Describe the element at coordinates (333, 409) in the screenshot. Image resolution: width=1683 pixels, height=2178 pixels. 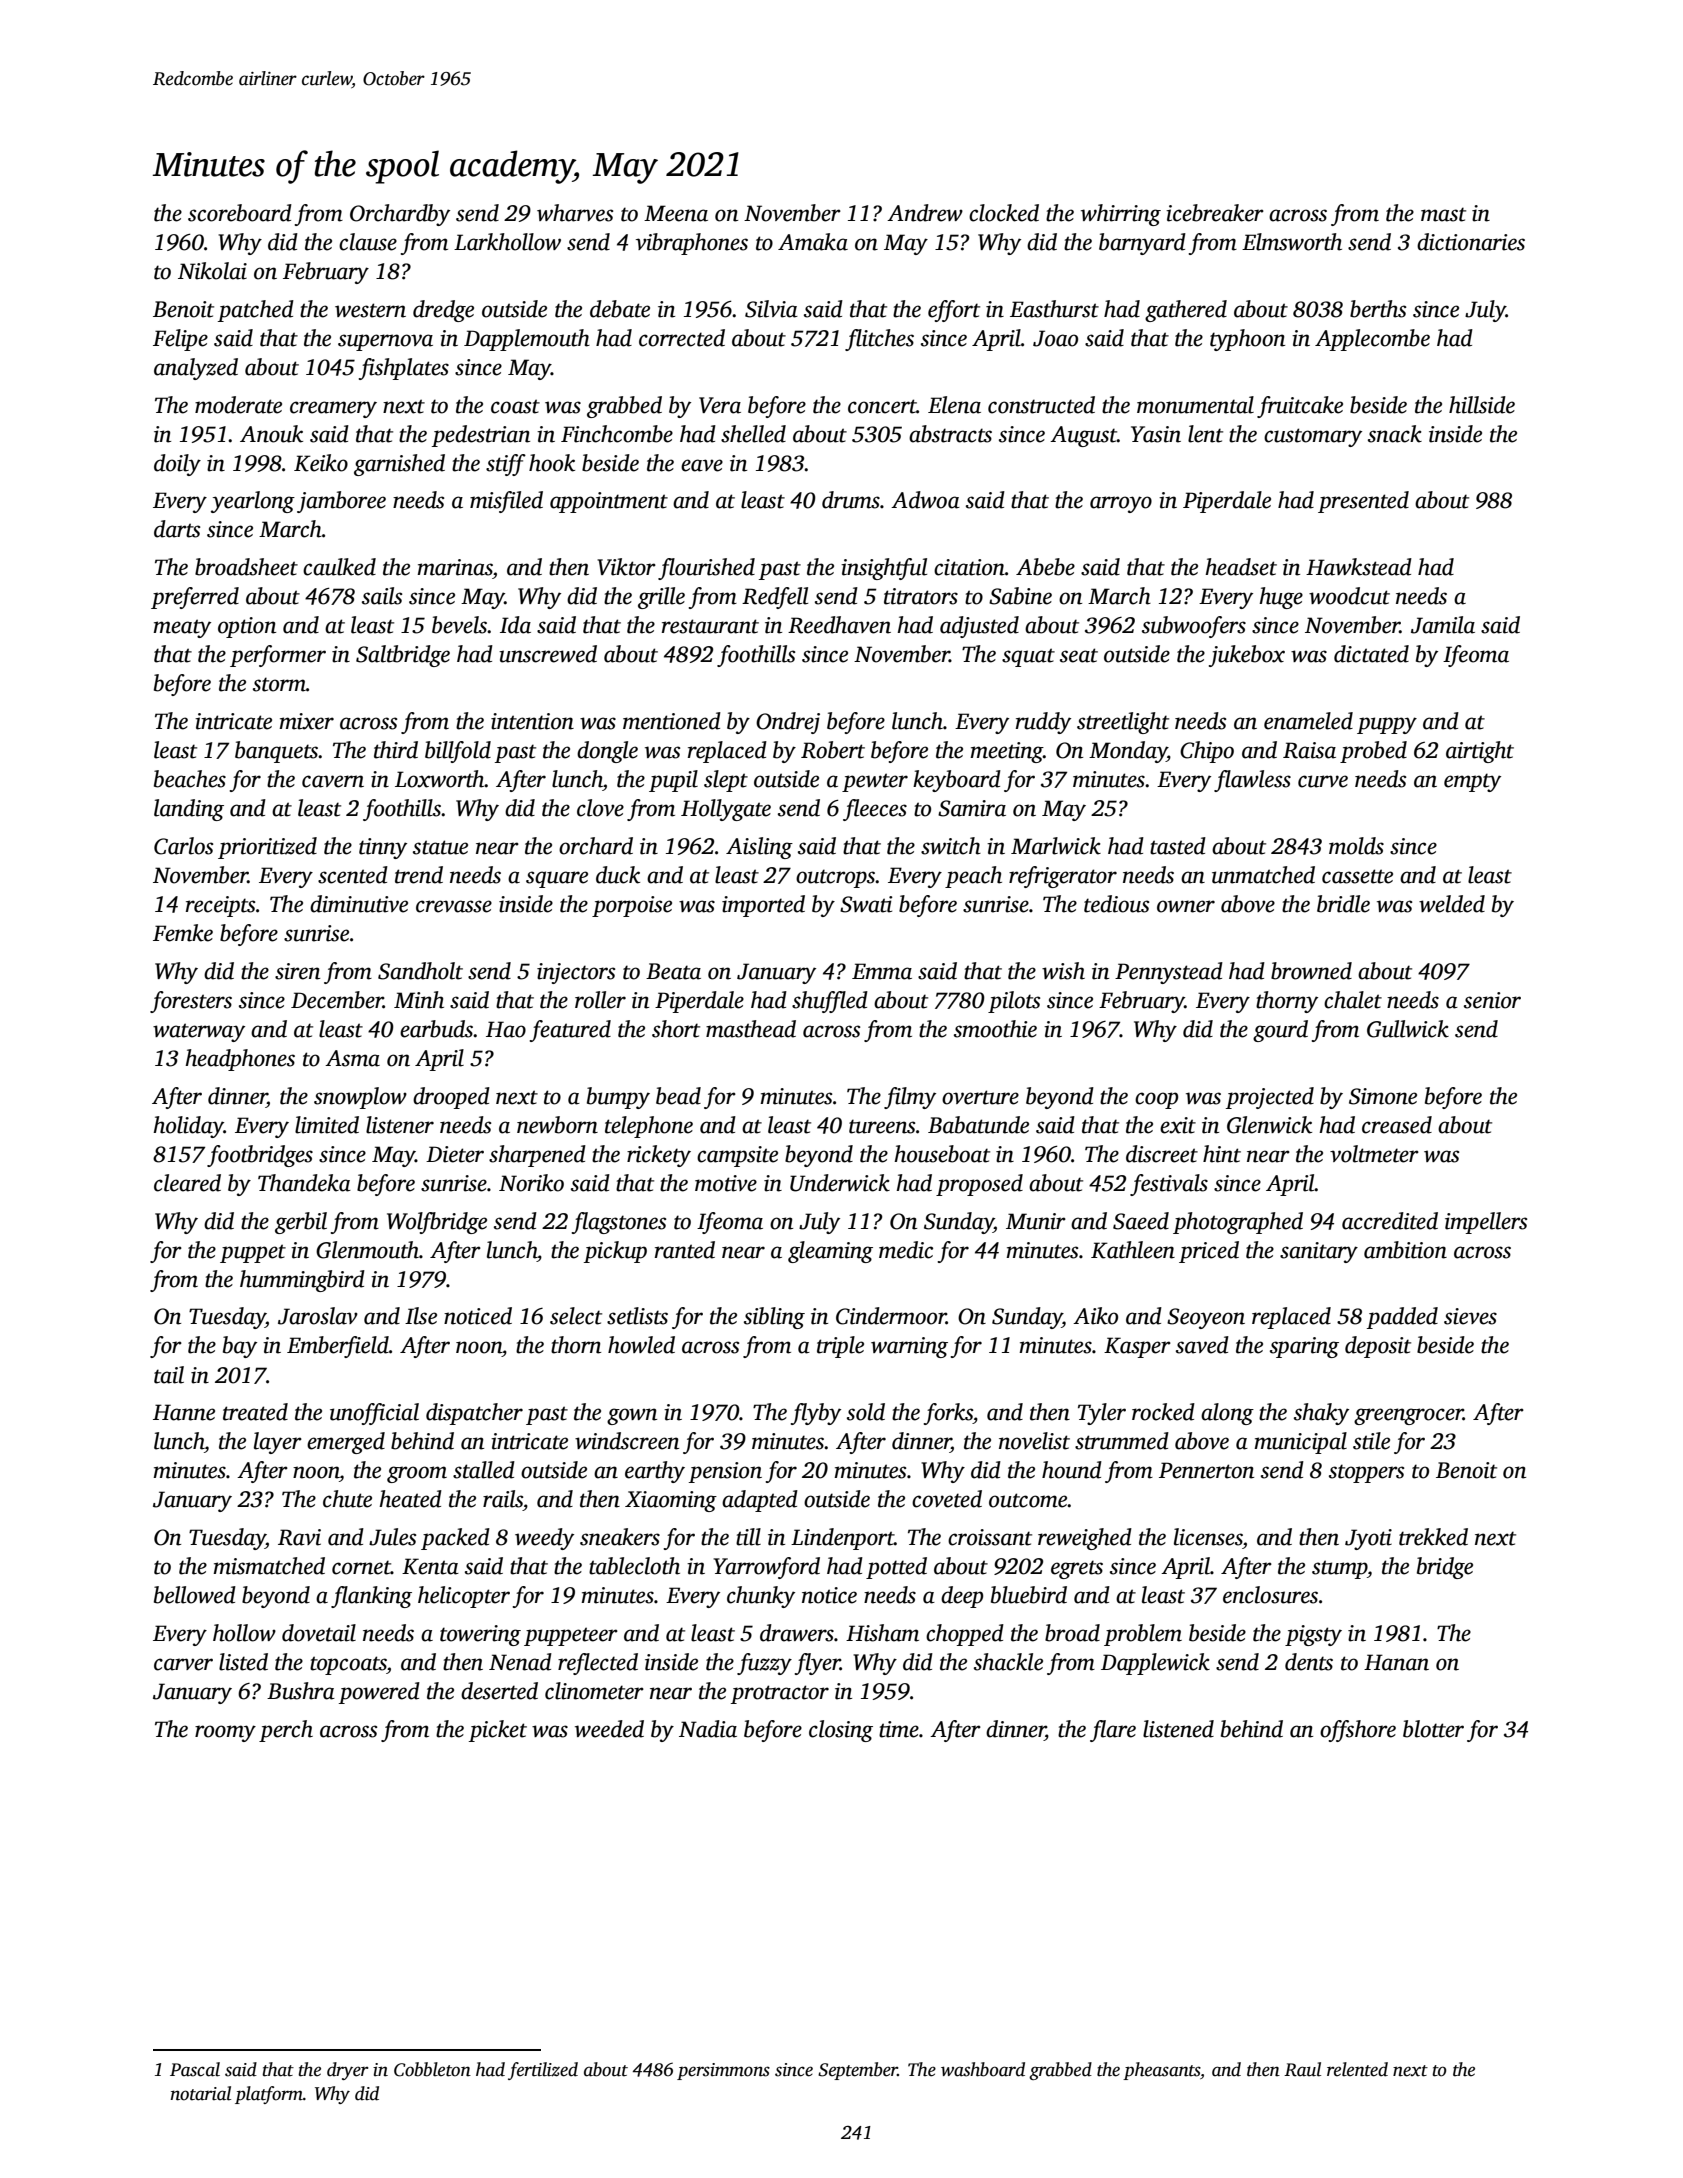
I see `creamery` at that location.
